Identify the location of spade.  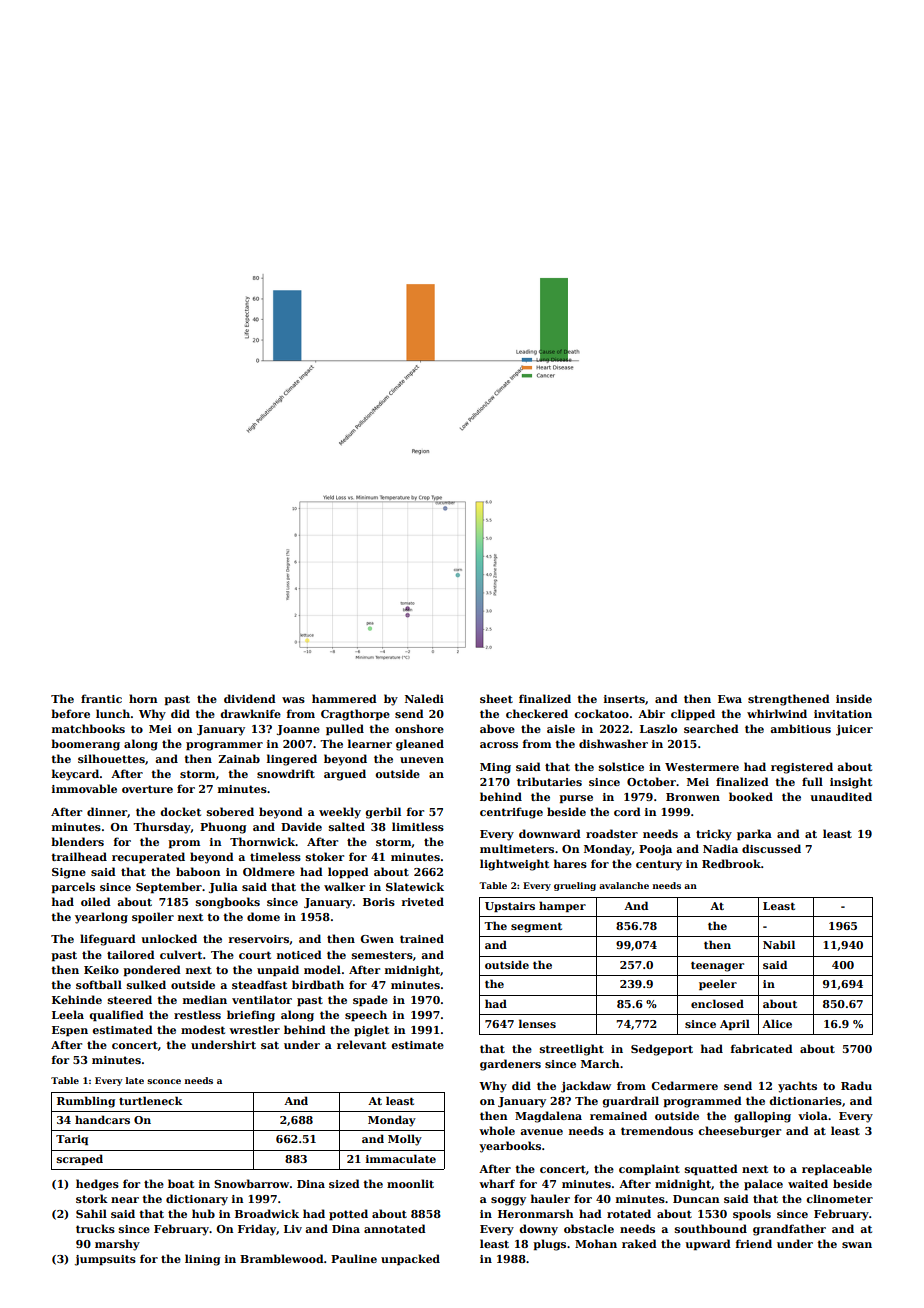
(370, 1000).
